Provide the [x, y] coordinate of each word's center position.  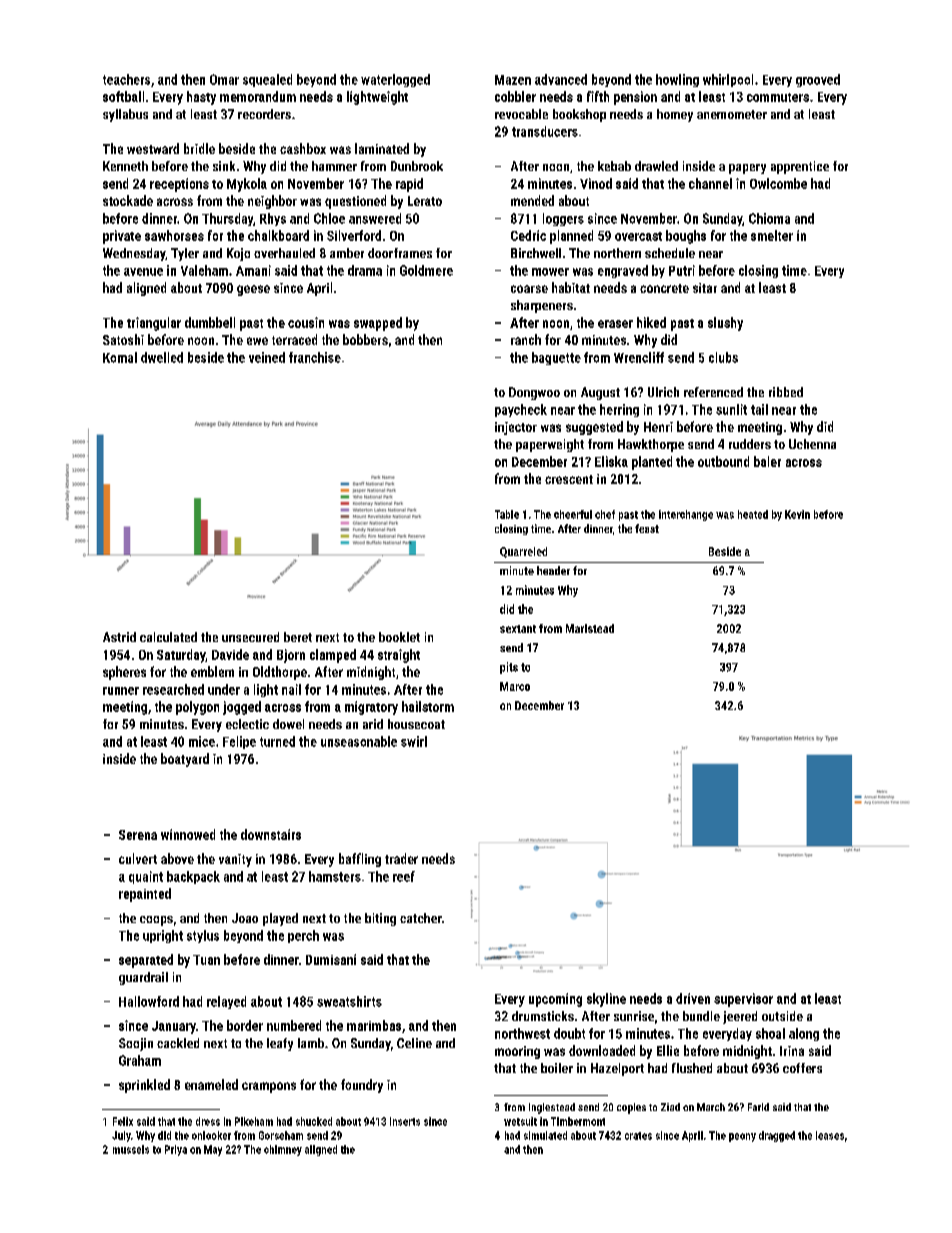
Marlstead [590, 628]
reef [404, 876]
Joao [245, 918]
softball [123, 96]
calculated [168, 637]
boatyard [185, 760]
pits [509, 668]
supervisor [743, 1000]
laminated [382, 148]
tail [759, 409]
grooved [818, 80]
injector [516, 428]
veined [267, 357]
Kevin [797, 514]
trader [401, 858]
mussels [131, 1149]
